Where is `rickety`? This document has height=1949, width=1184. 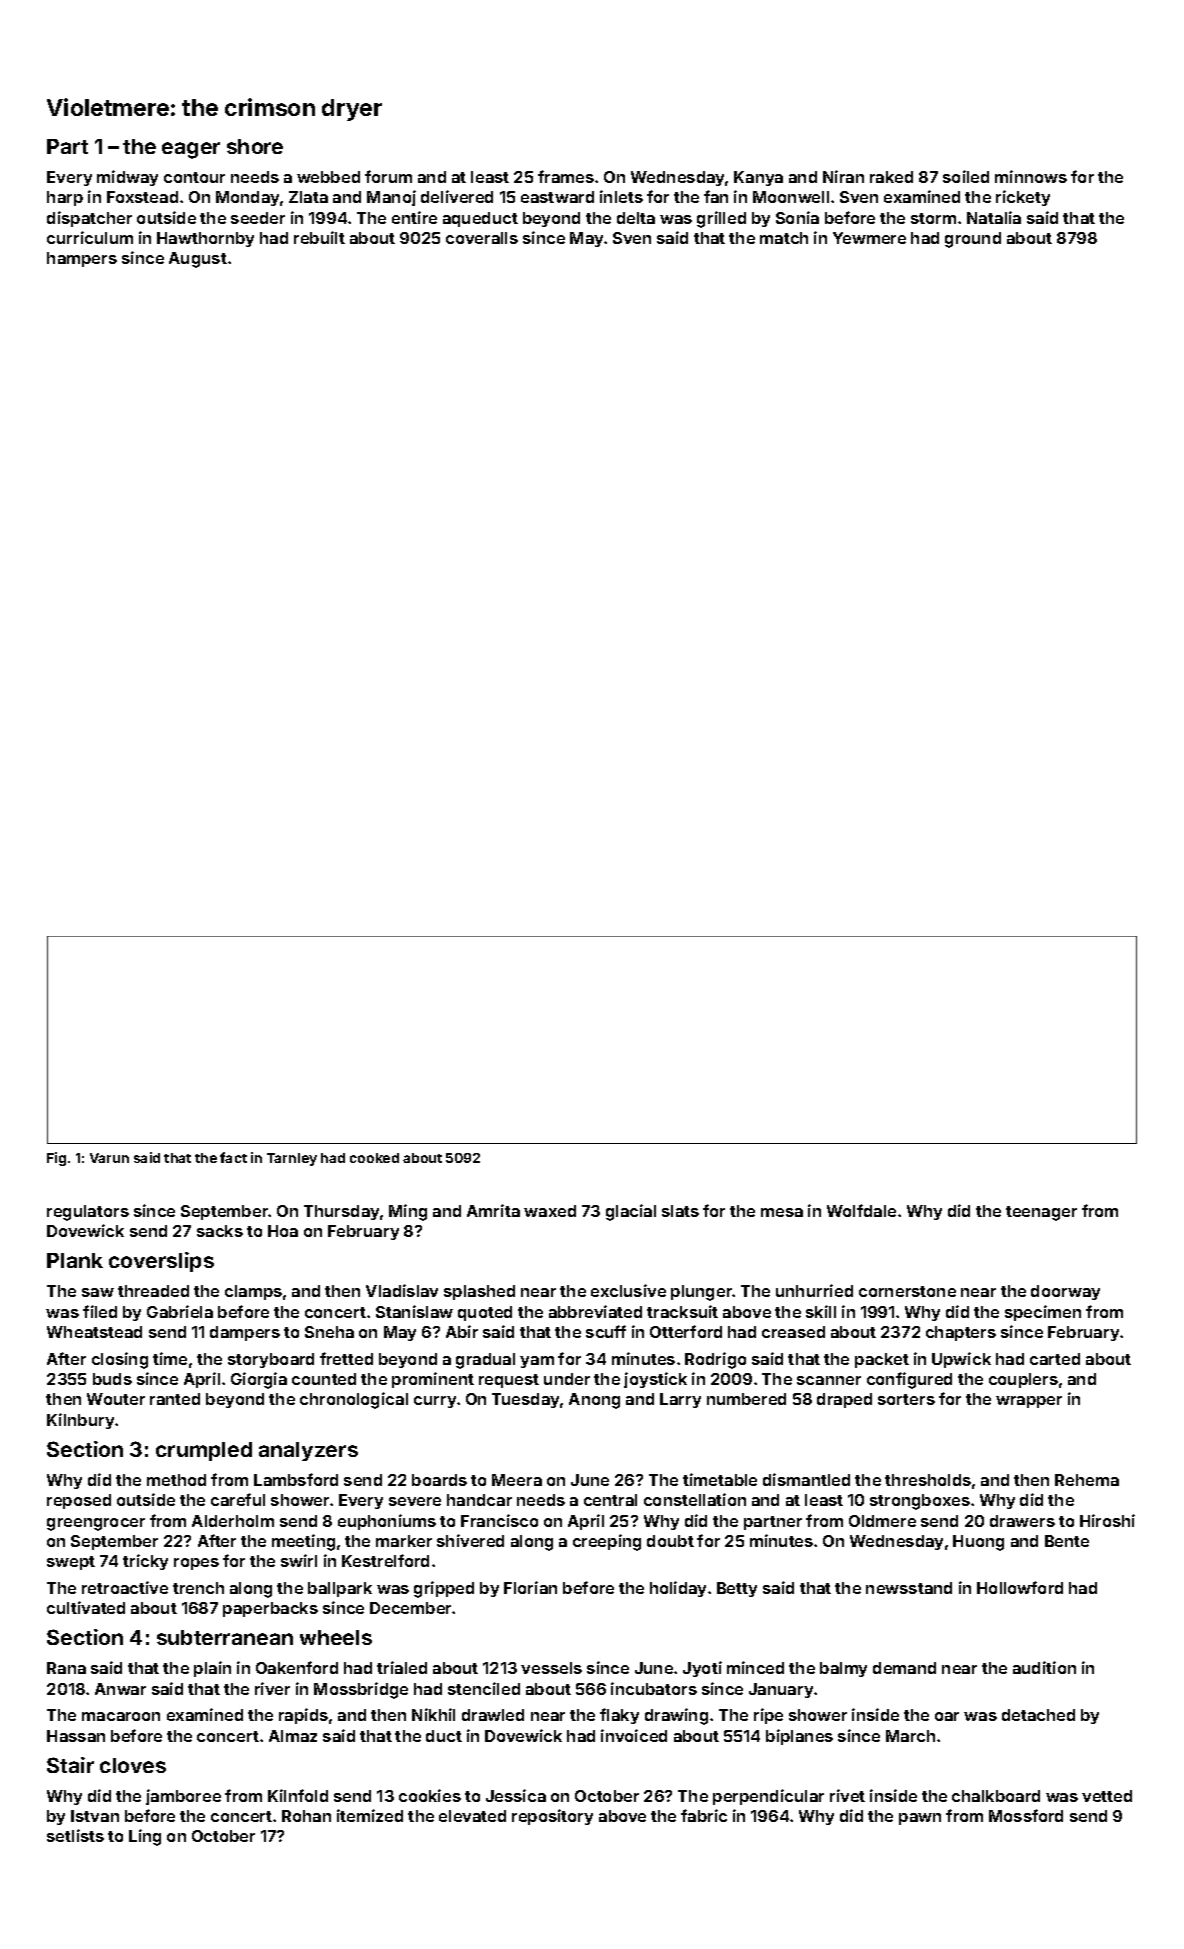 rickety is located at coordinates (1023, 198).
